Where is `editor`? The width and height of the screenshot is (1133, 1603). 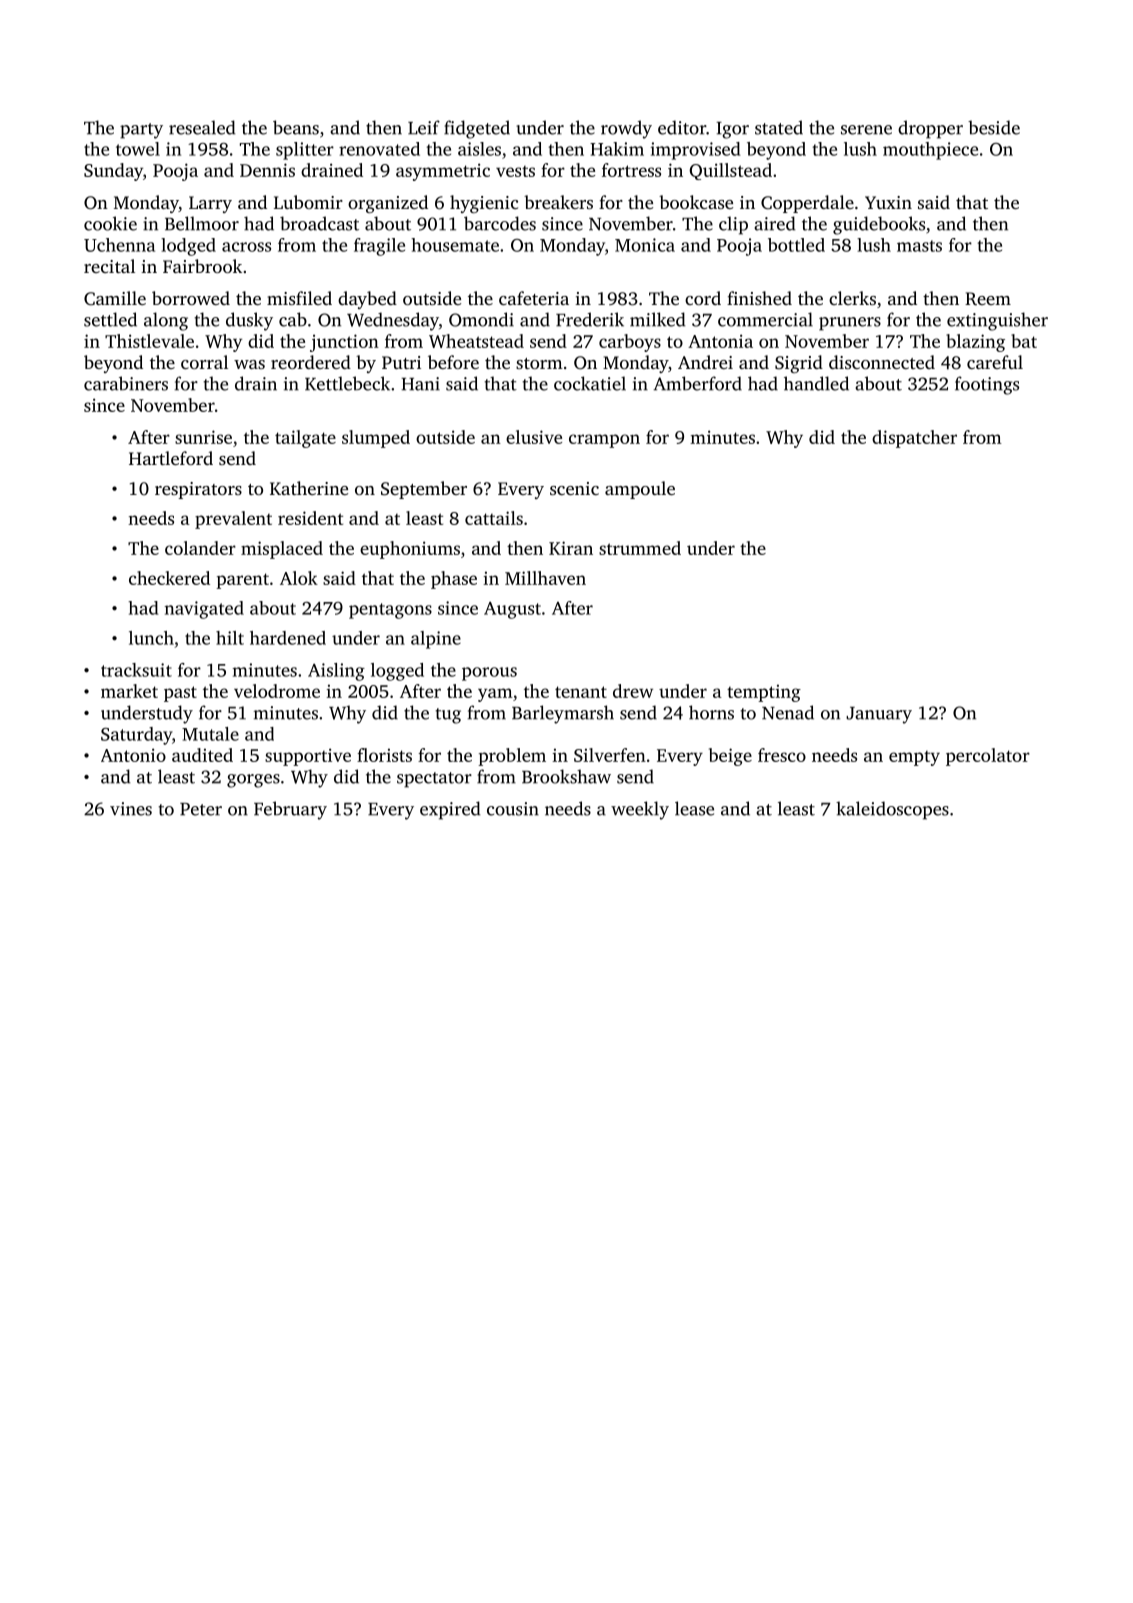 editor is located at coordinates (682, 127).
